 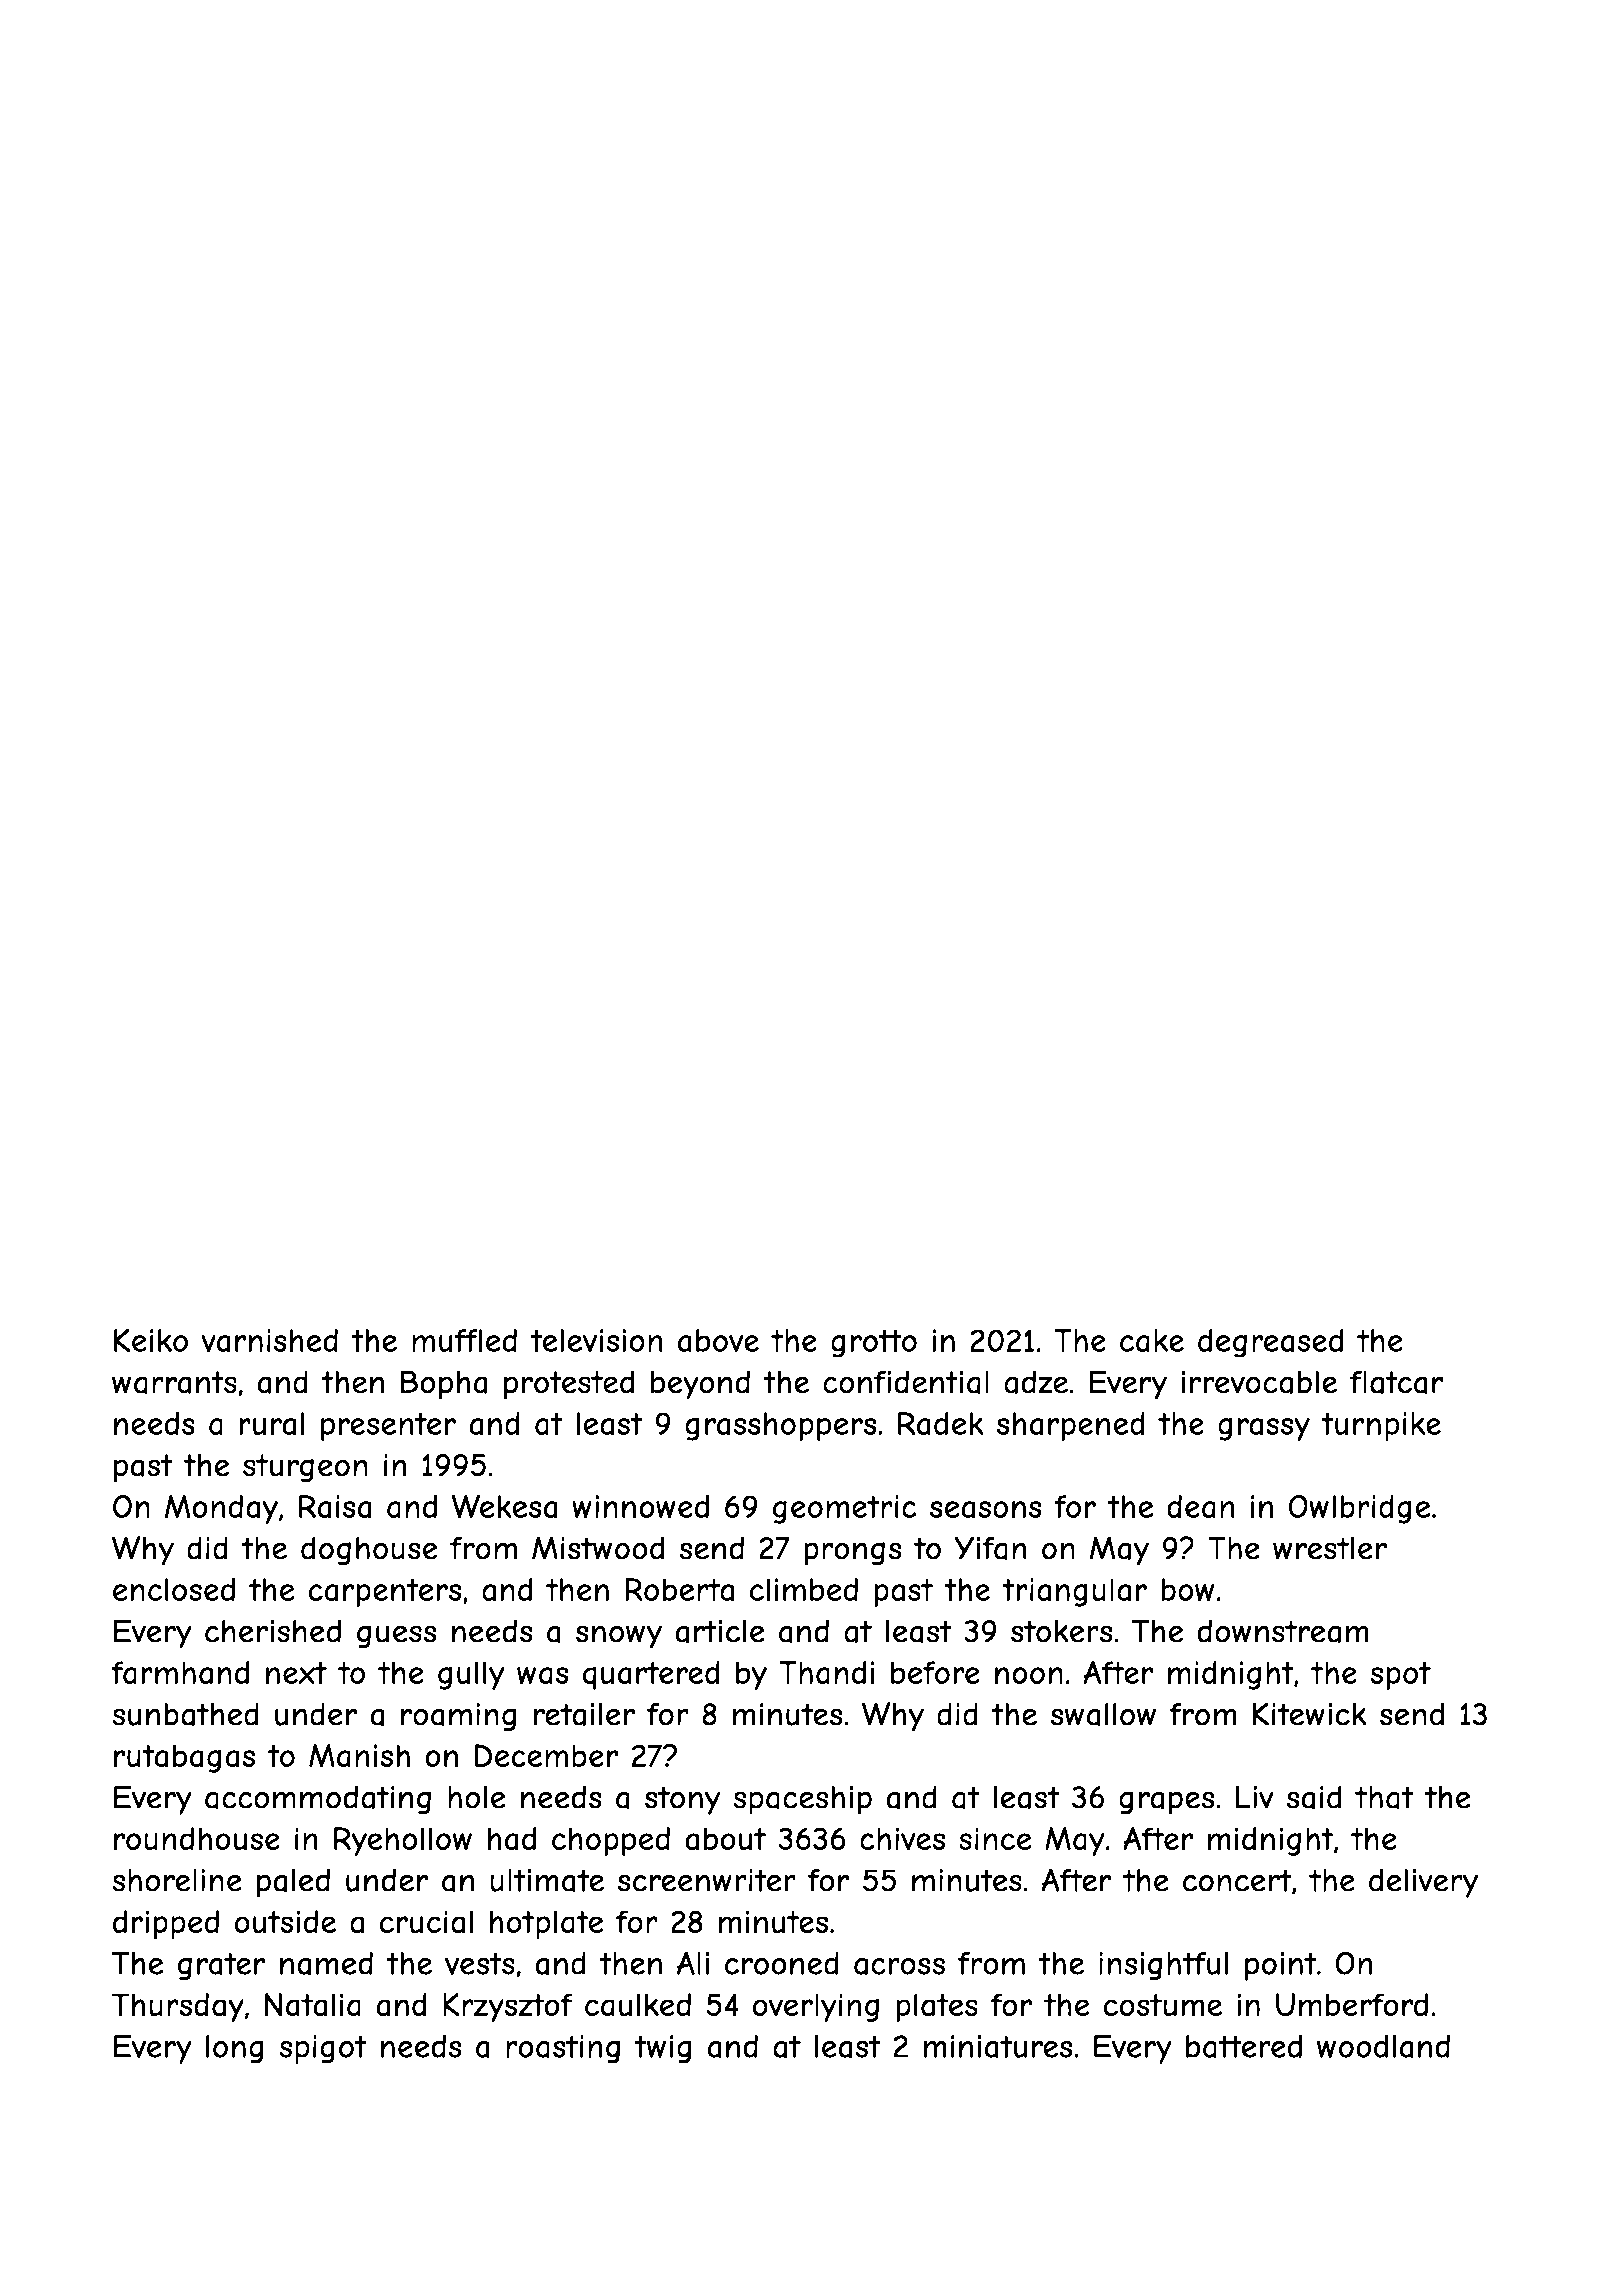 What do you see at coordinates (296, 1673) in the screenshot?
I see `next` at bounding box center [296, 1673].
